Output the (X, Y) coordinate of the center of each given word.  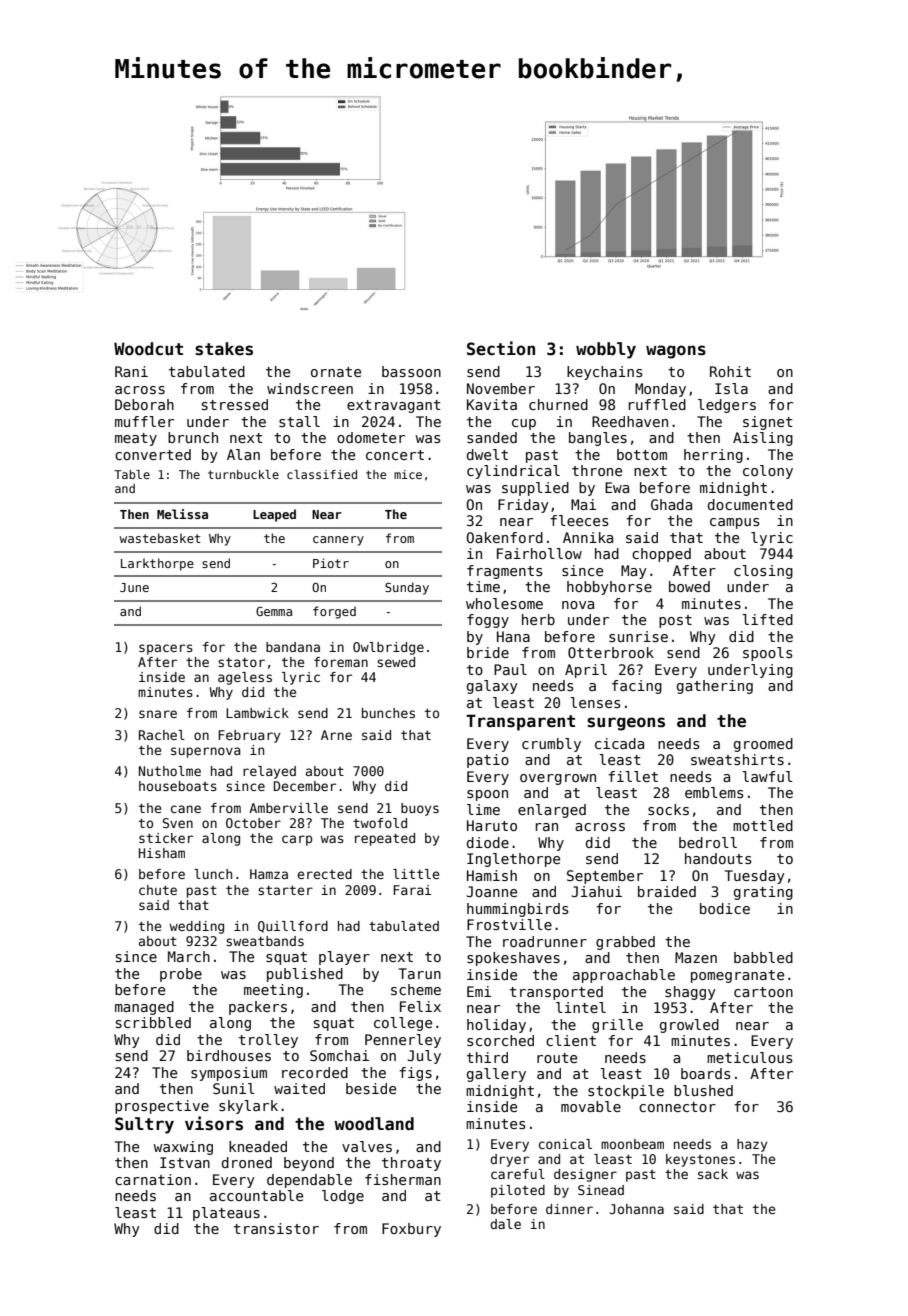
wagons (676, 352)
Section (501, 348)
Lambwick (257, 713)
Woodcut (148, 349)
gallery (496, 1075)
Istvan (185, 1162)
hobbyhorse (609, 588)
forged (334, 612)
